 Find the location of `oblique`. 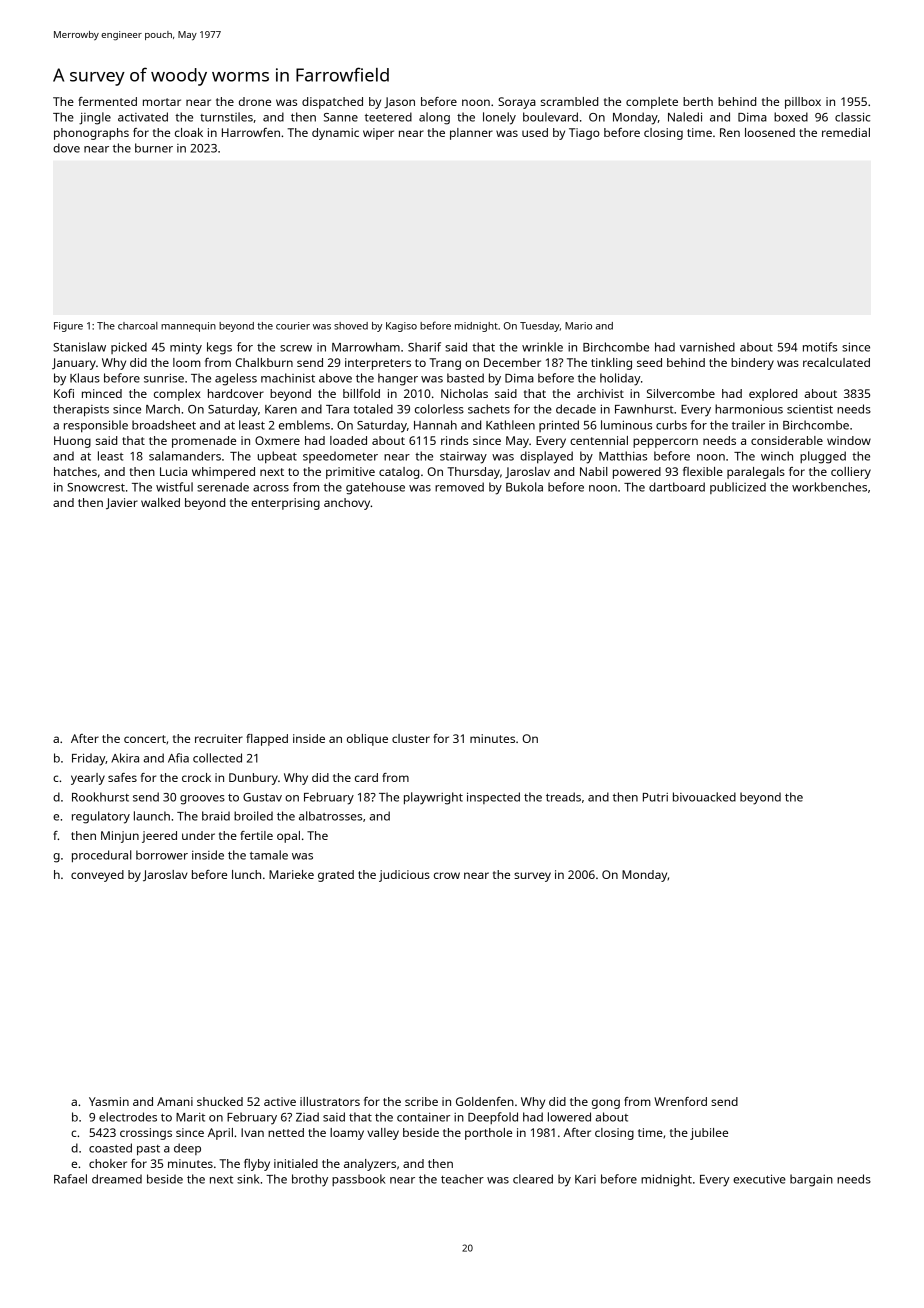

oblique is located at coordinates (367, 740).
